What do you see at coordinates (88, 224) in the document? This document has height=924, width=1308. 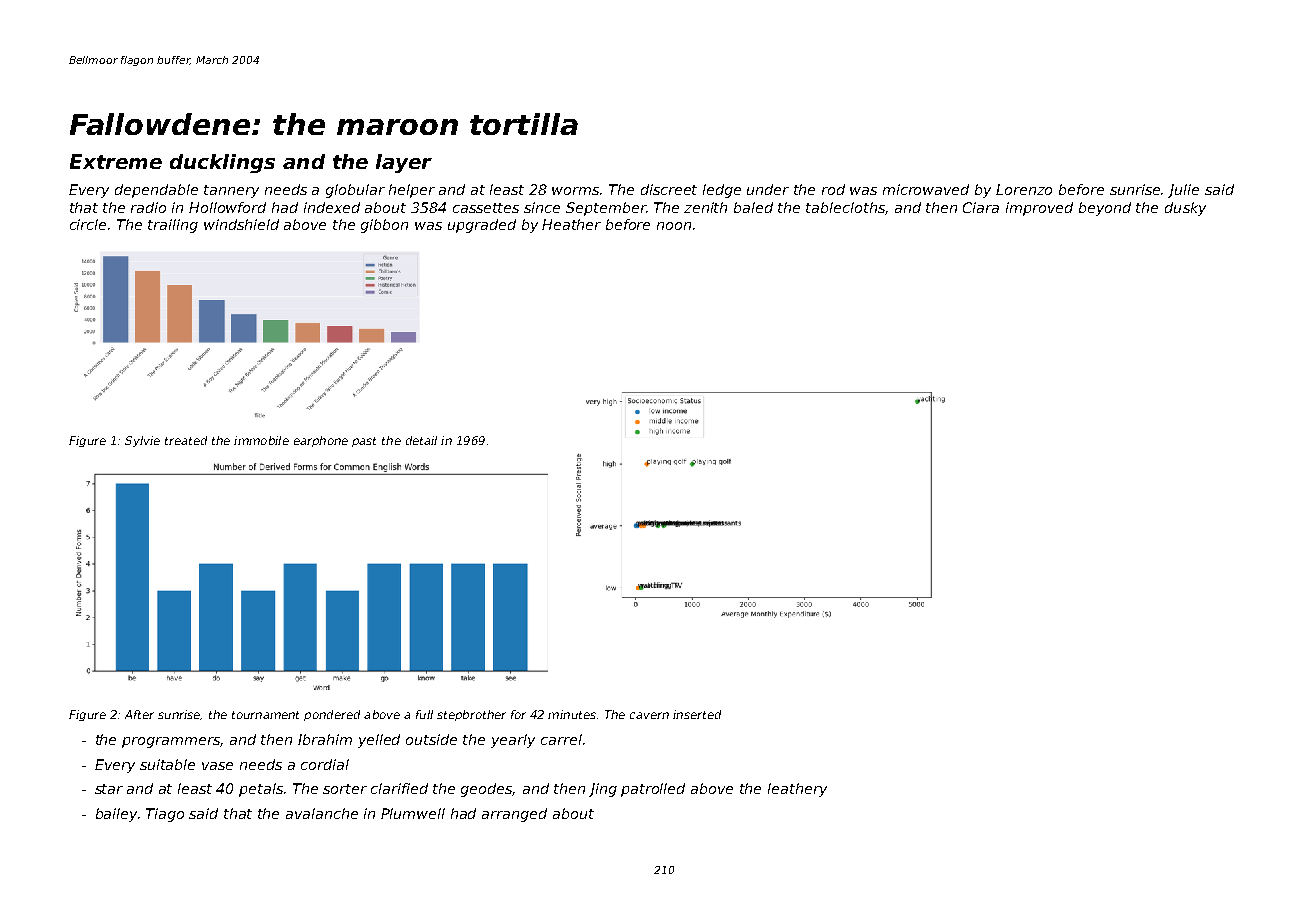 I see `circle` at bounding box center [88, 224].
